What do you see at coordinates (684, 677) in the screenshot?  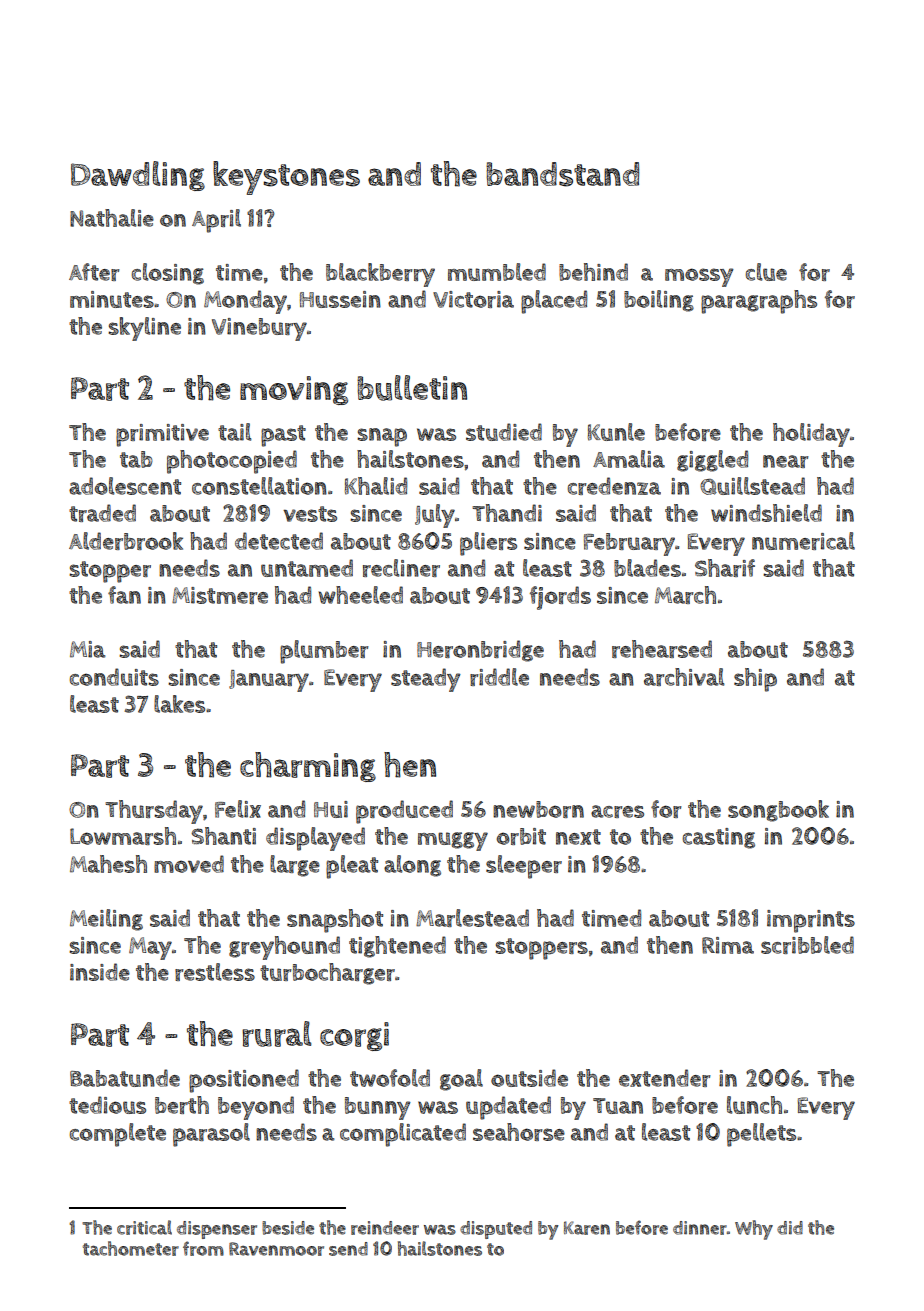 I see `archival` at bounding box center [684, 677].
